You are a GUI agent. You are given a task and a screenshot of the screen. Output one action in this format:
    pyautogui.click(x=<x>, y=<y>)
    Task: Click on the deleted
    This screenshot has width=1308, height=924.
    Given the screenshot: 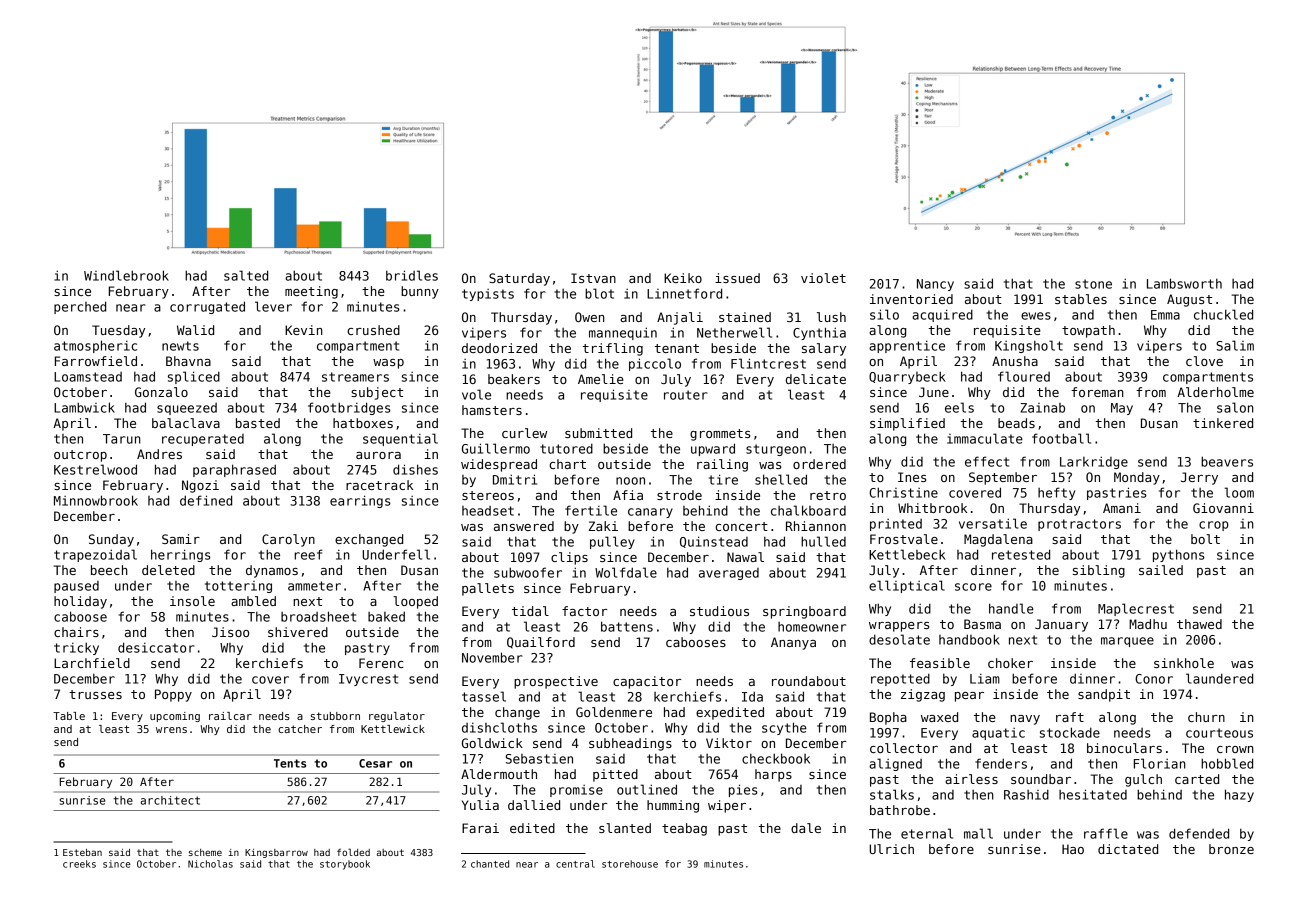 What is the action you would take?
    pyautogui.click(x=168, y=570)
